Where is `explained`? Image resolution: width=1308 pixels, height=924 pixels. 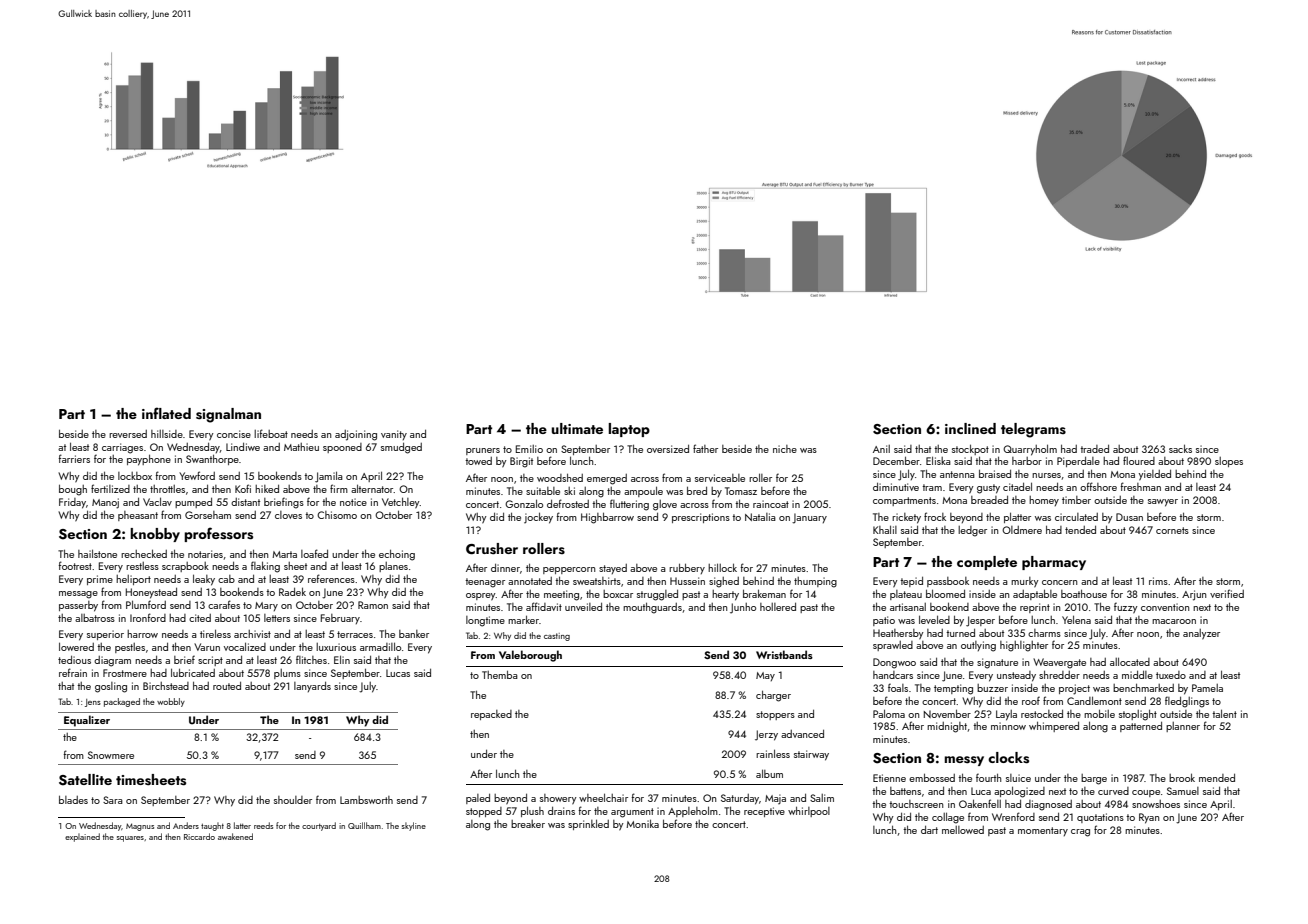 explained is located at coordinates (82, 837).
